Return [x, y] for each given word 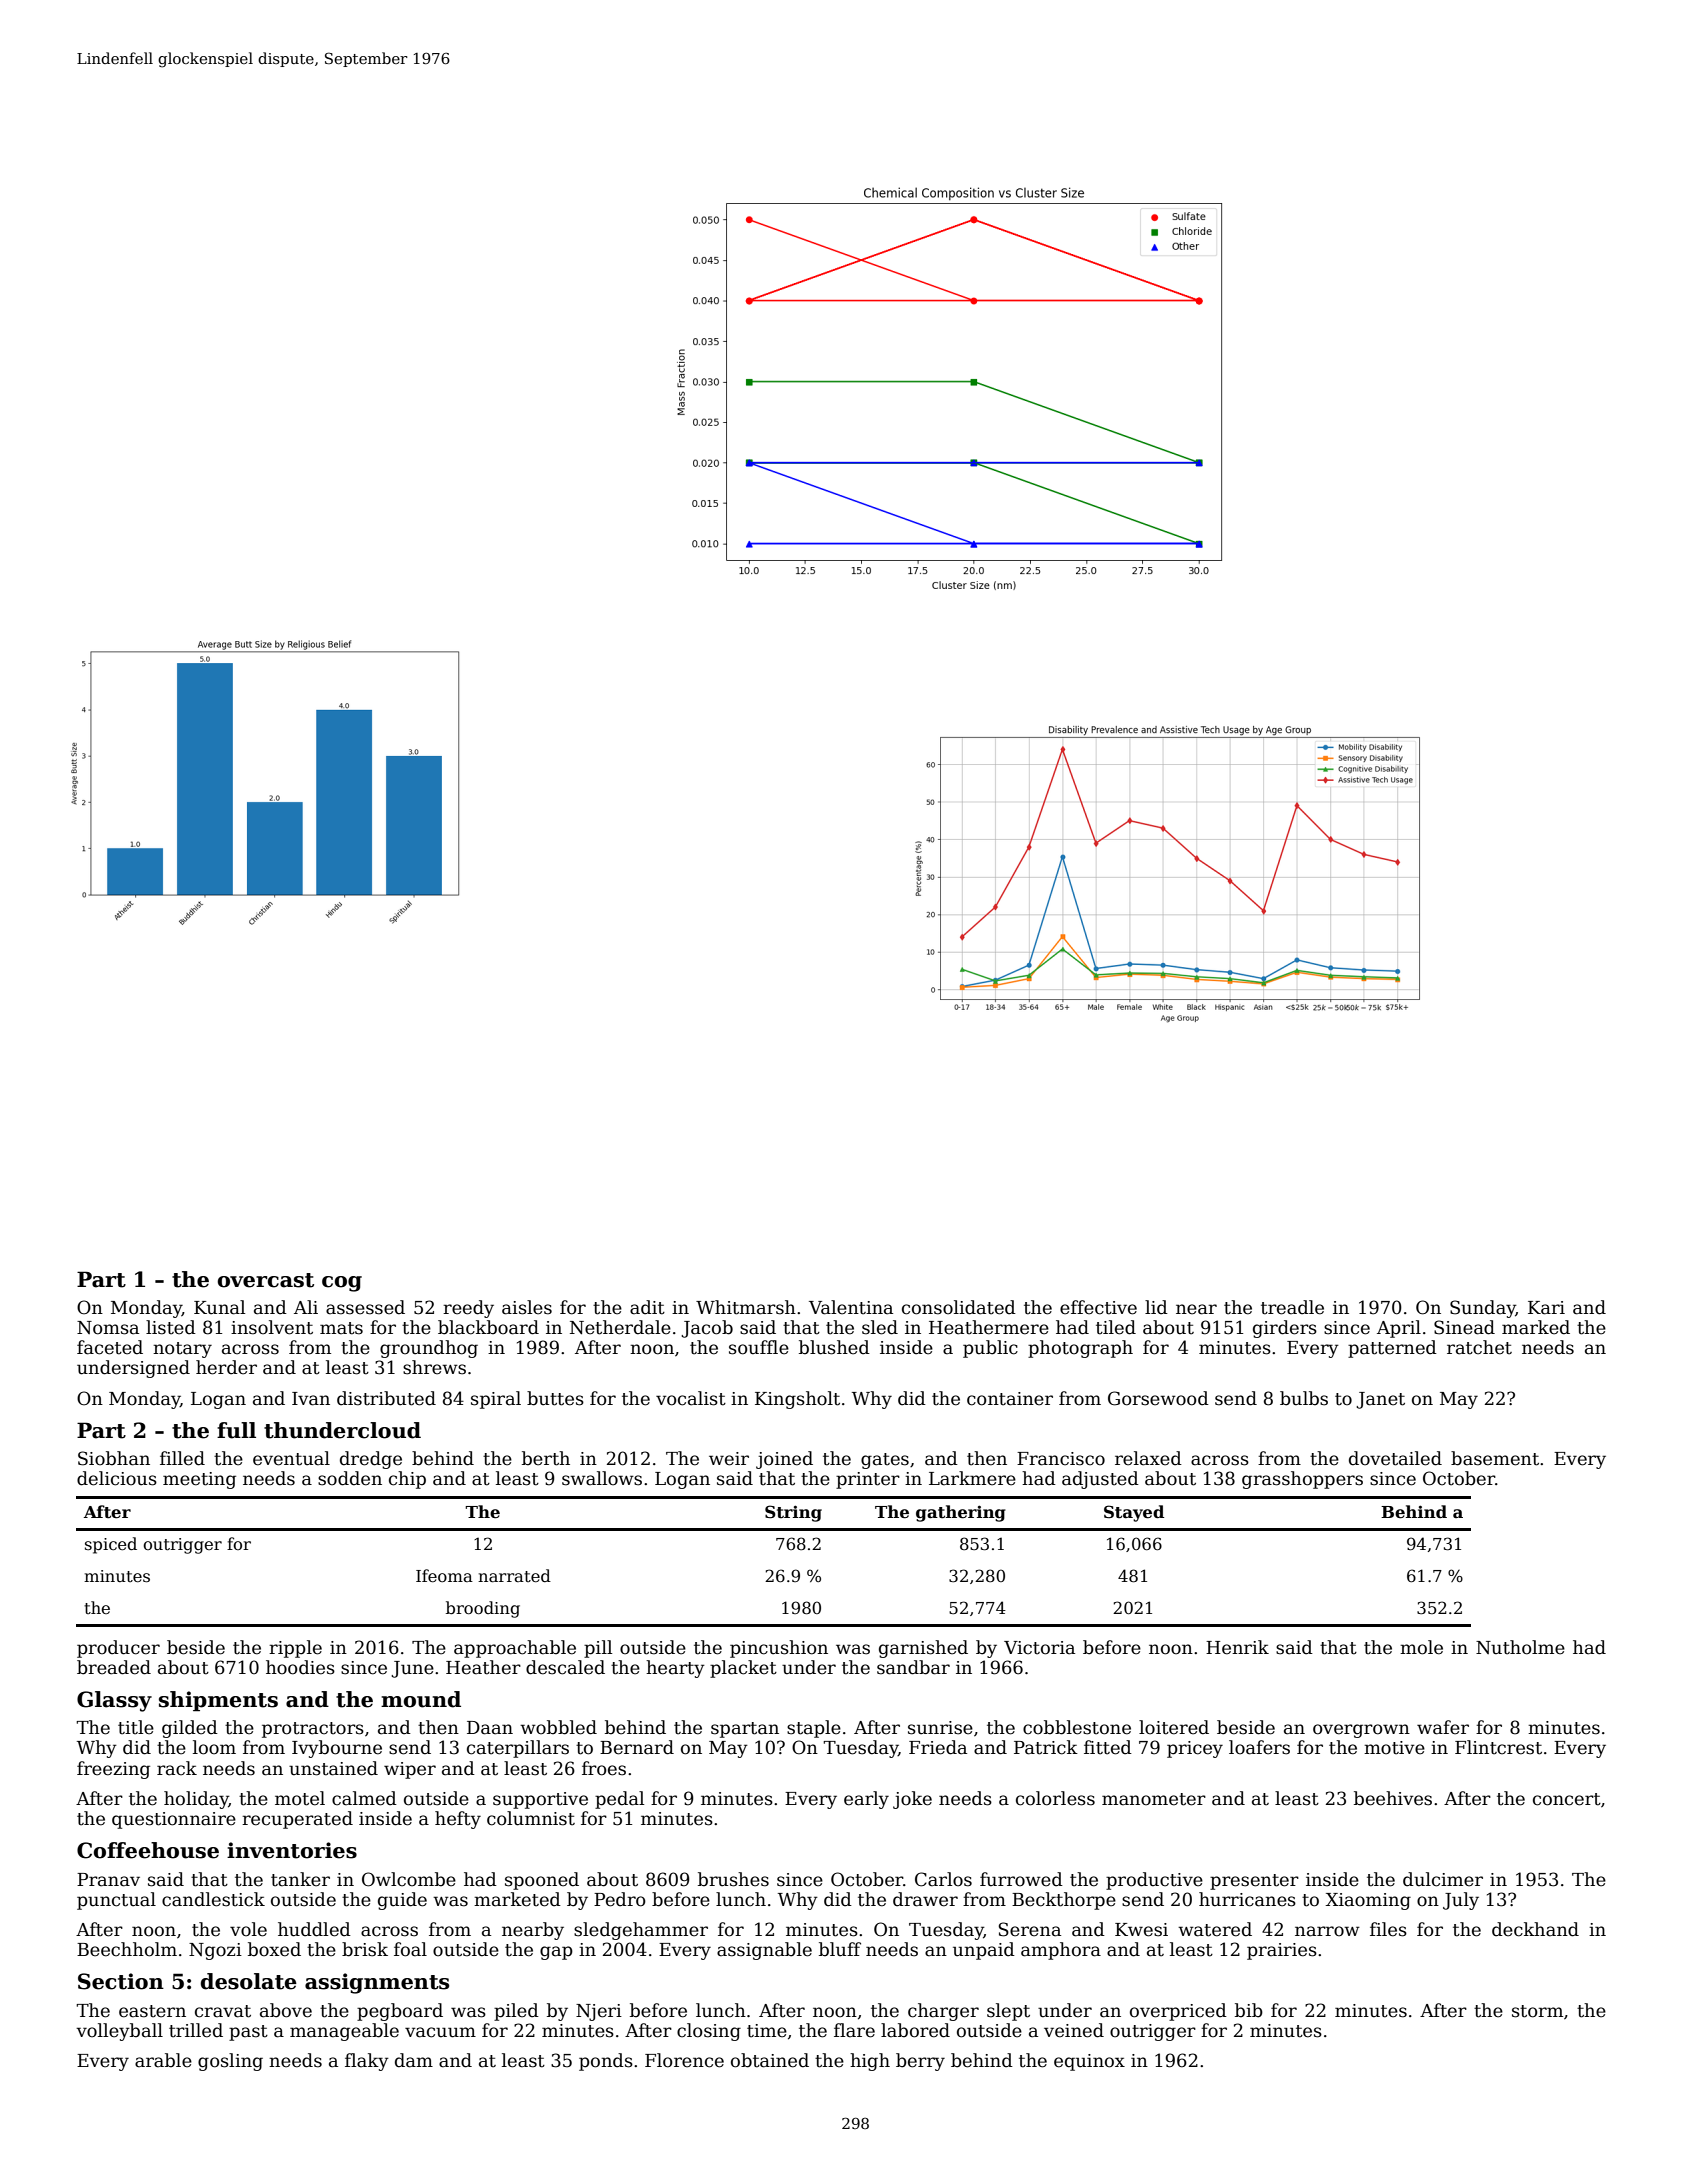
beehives [1393, 1798]
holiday [196, 1800]
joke [912, 1800]
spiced [111, 1545]
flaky [367, 2062]
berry [920, 2062]
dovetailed [1395, 1458]
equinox [1089, 2062]
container [1010, 1399]
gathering [961, 1513]
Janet [1380, 1400]
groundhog [429, 1349]
